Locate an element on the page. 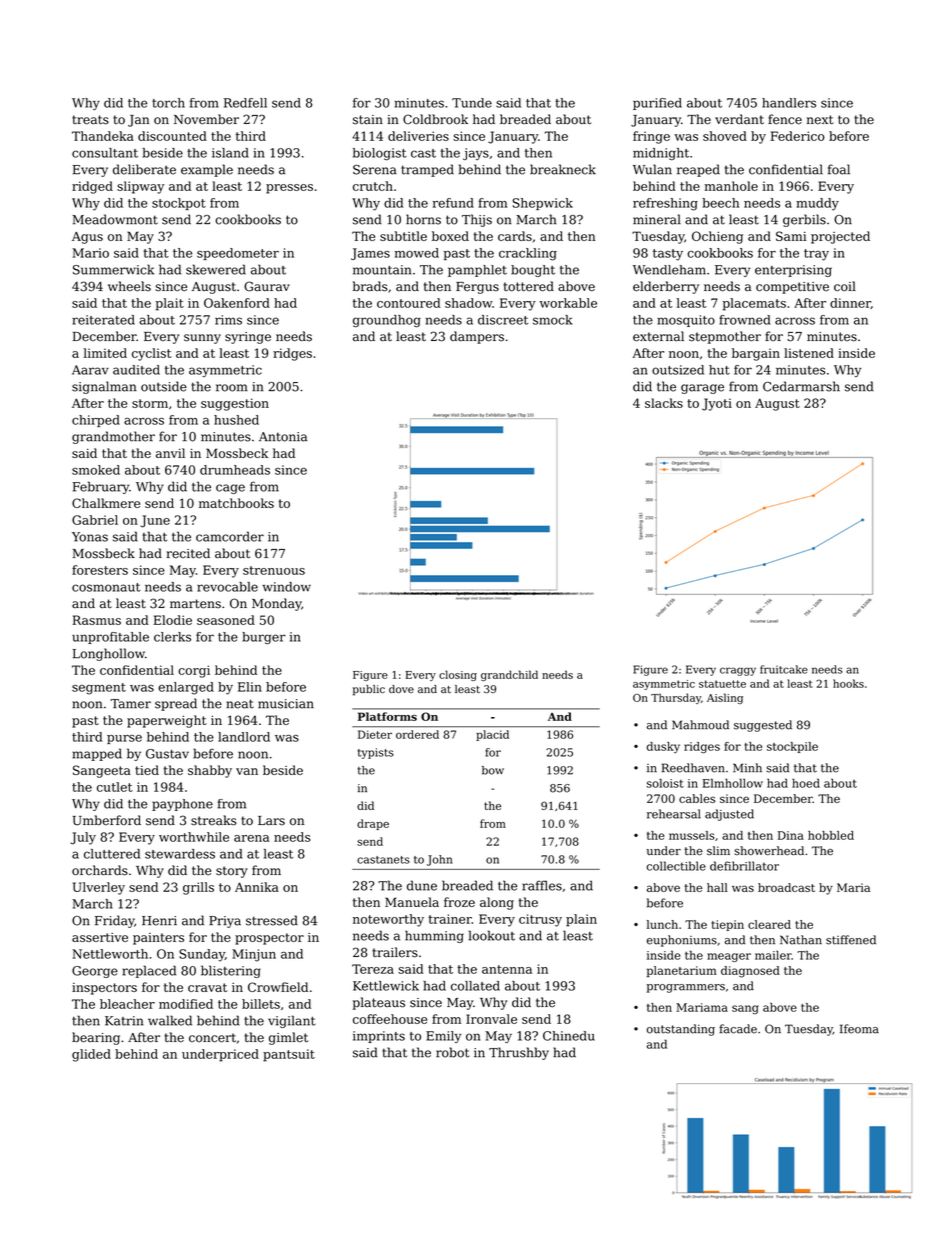 The image size is (952, 1233). grandchild is located at coordinates (509, 675).
